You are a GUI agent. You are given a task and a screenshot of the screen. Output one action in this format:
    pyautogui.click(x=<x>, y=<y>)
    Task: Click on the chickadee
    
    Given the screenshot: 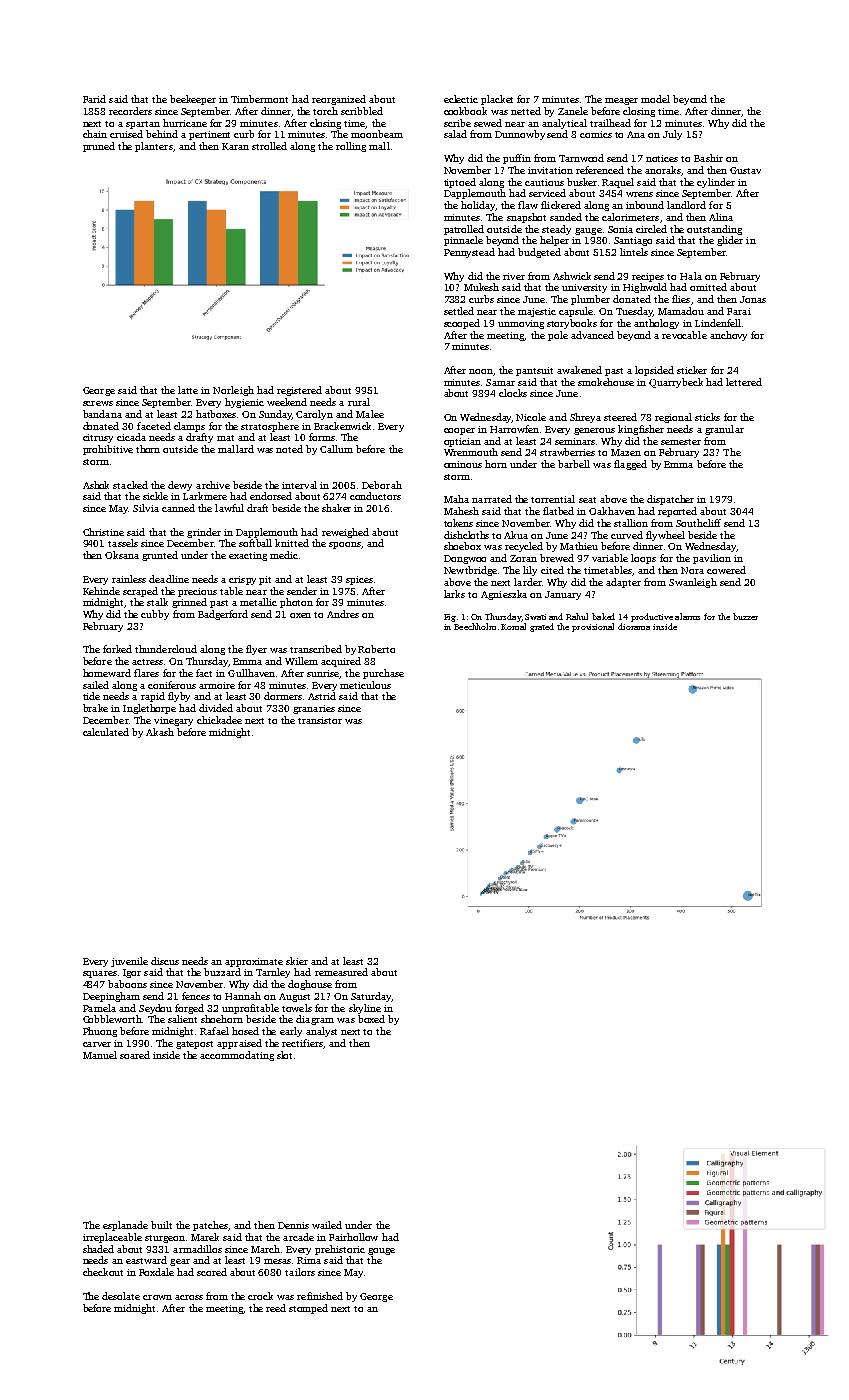 What is the action you would take?
    pyautogui.click(x=219, y=720)
